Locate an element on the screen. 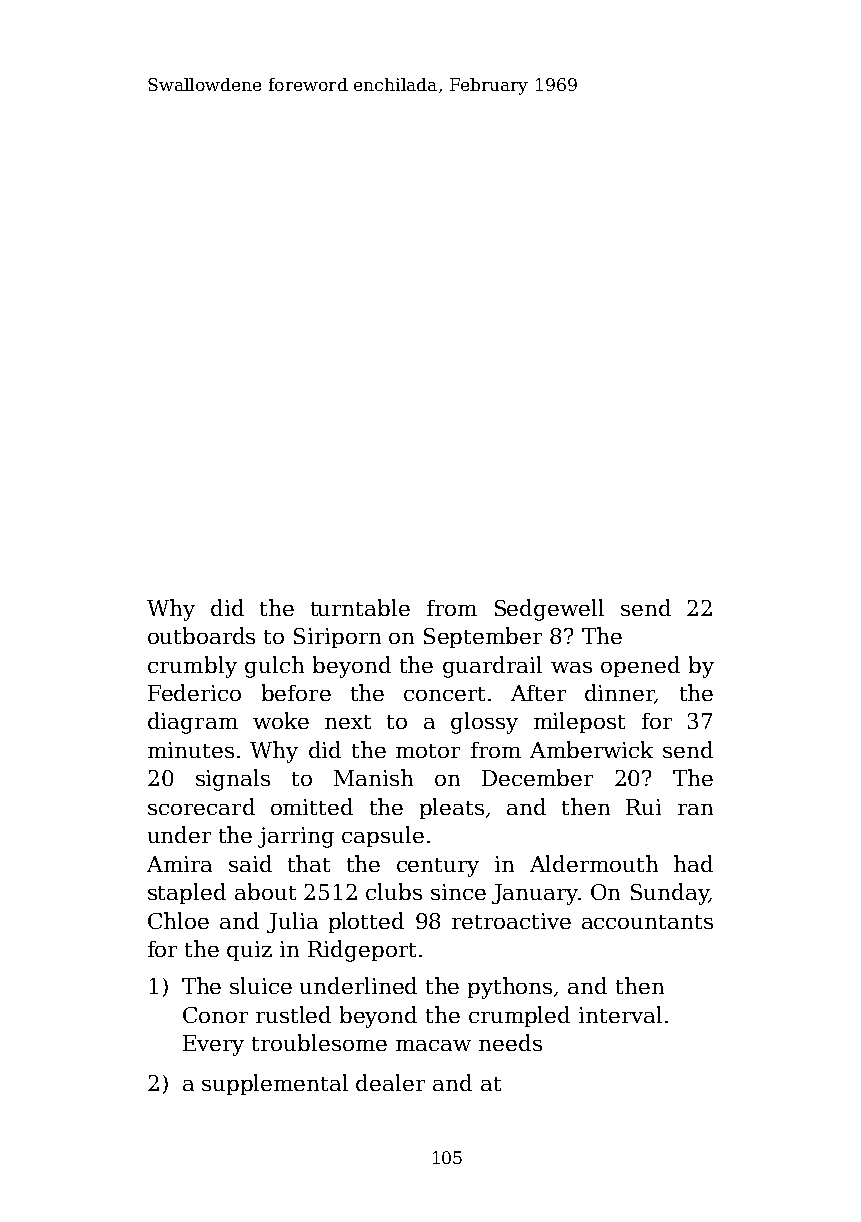  accountants is located at coordinates (647, 922).
